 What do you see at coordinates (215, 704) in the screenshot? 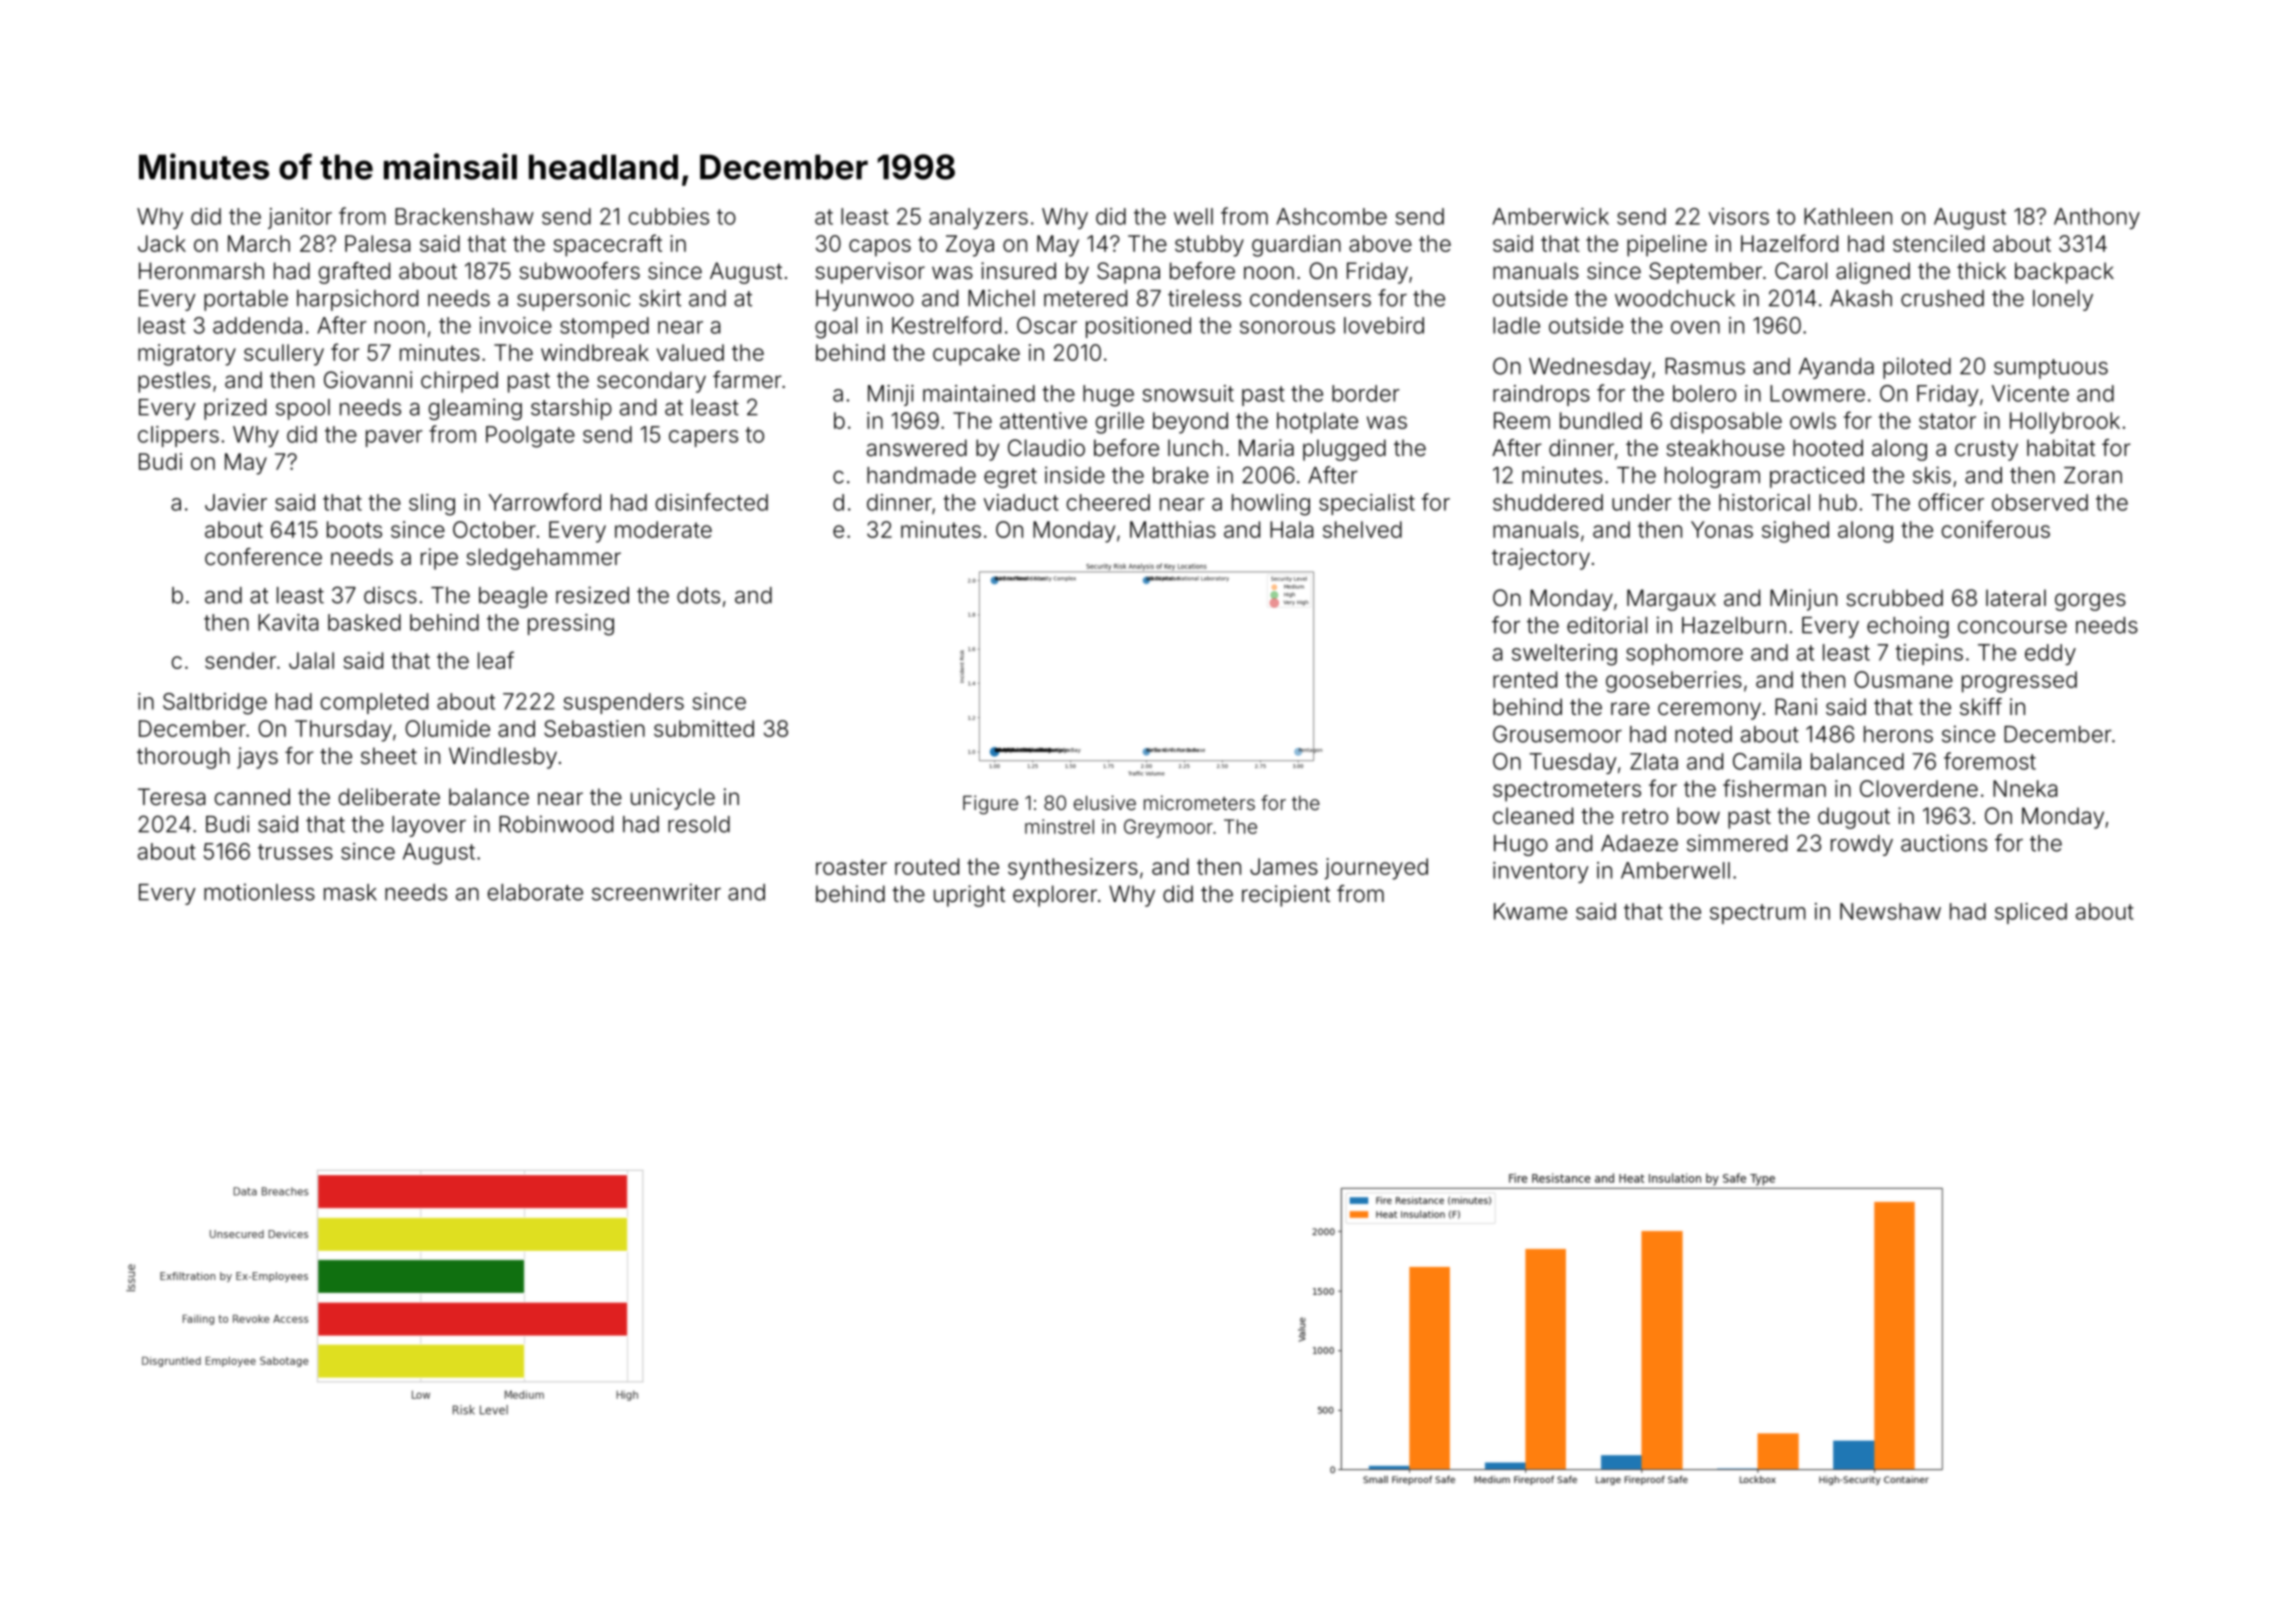
I see `Saltbridge` at bounding box center [215, 704].
